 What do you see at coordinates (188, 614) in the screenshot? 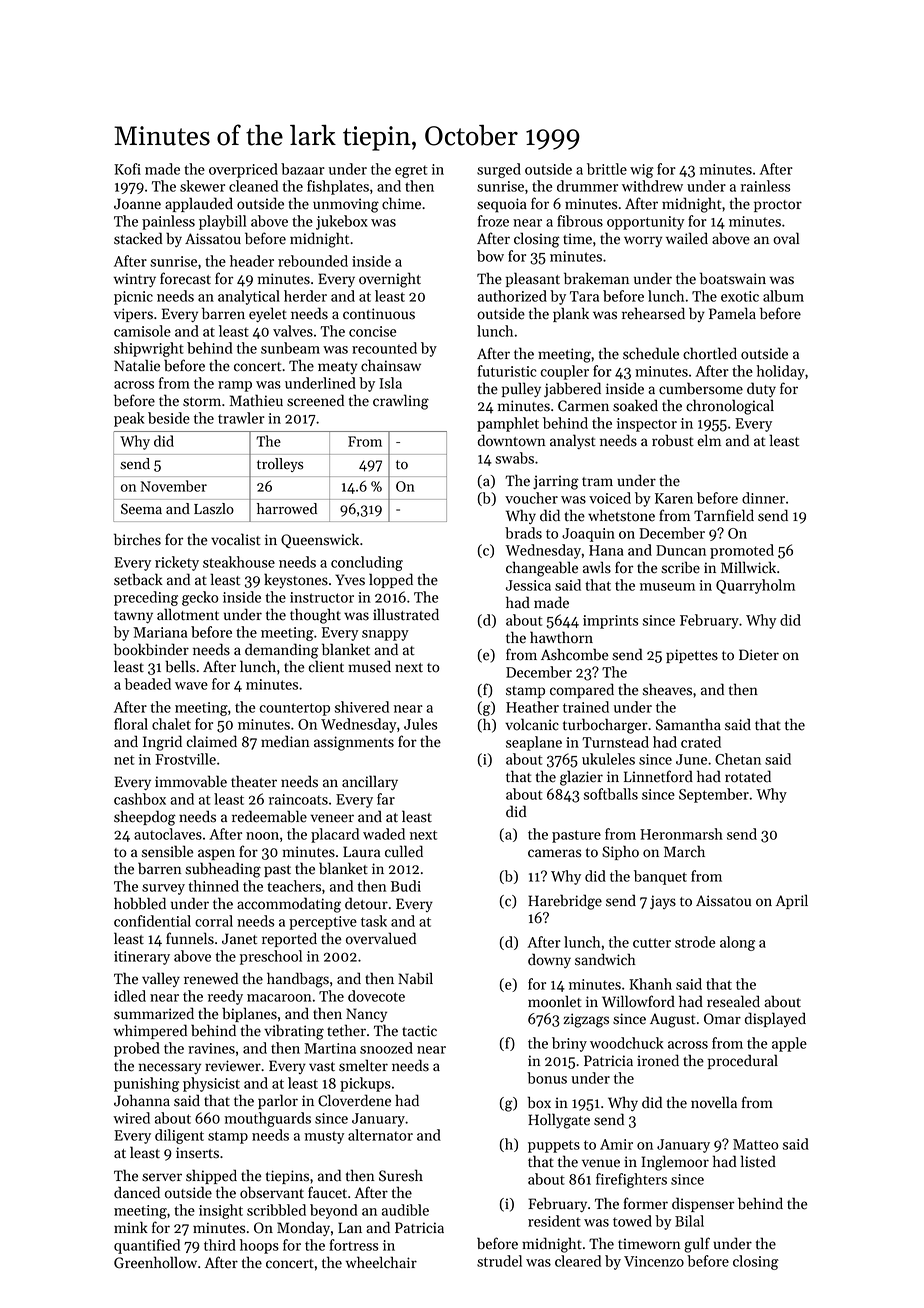
I see `allotment` at bounding box center [188, 614].
